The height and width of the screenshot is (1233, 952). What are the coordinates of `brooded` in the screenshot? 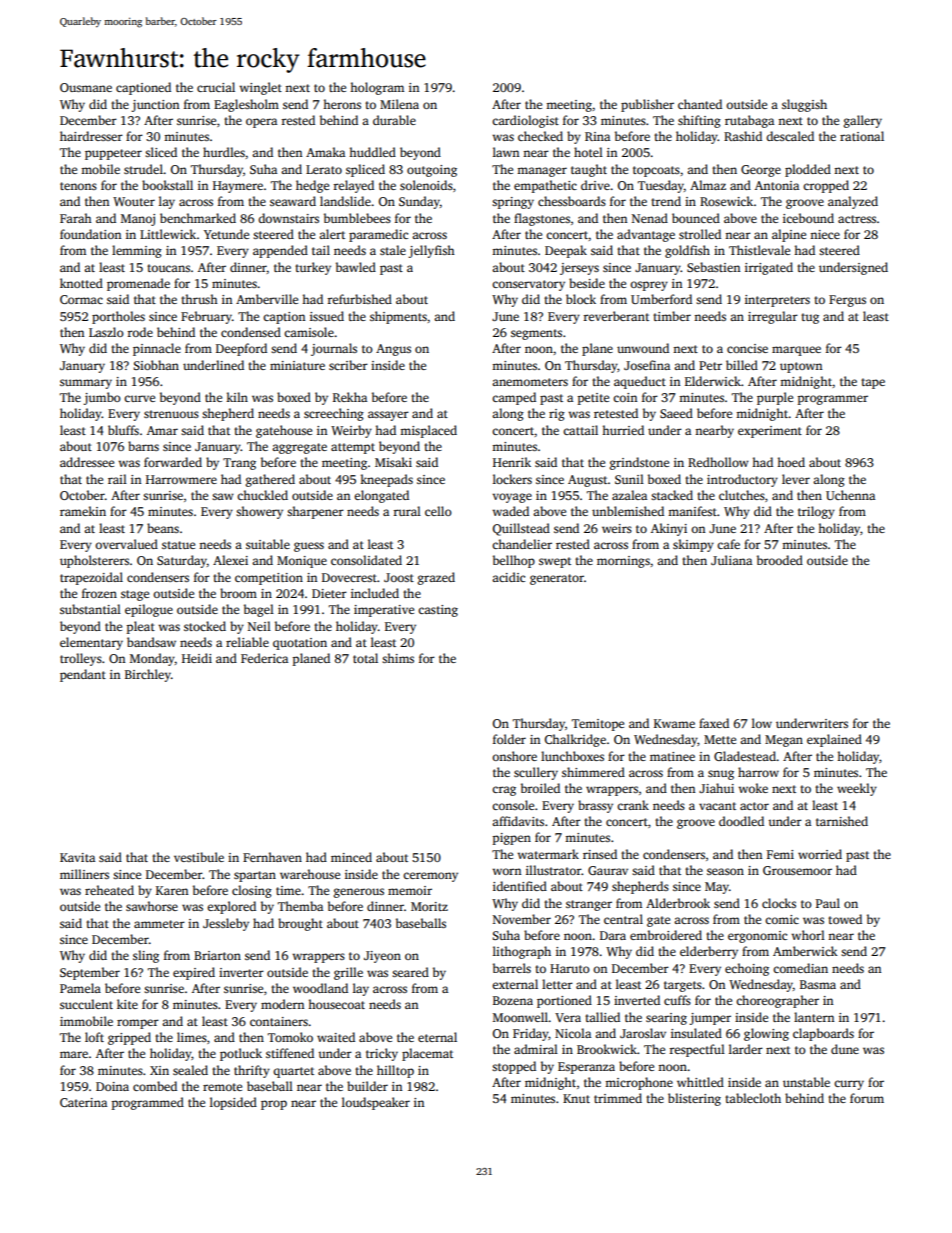 It's located at (780, 560).
